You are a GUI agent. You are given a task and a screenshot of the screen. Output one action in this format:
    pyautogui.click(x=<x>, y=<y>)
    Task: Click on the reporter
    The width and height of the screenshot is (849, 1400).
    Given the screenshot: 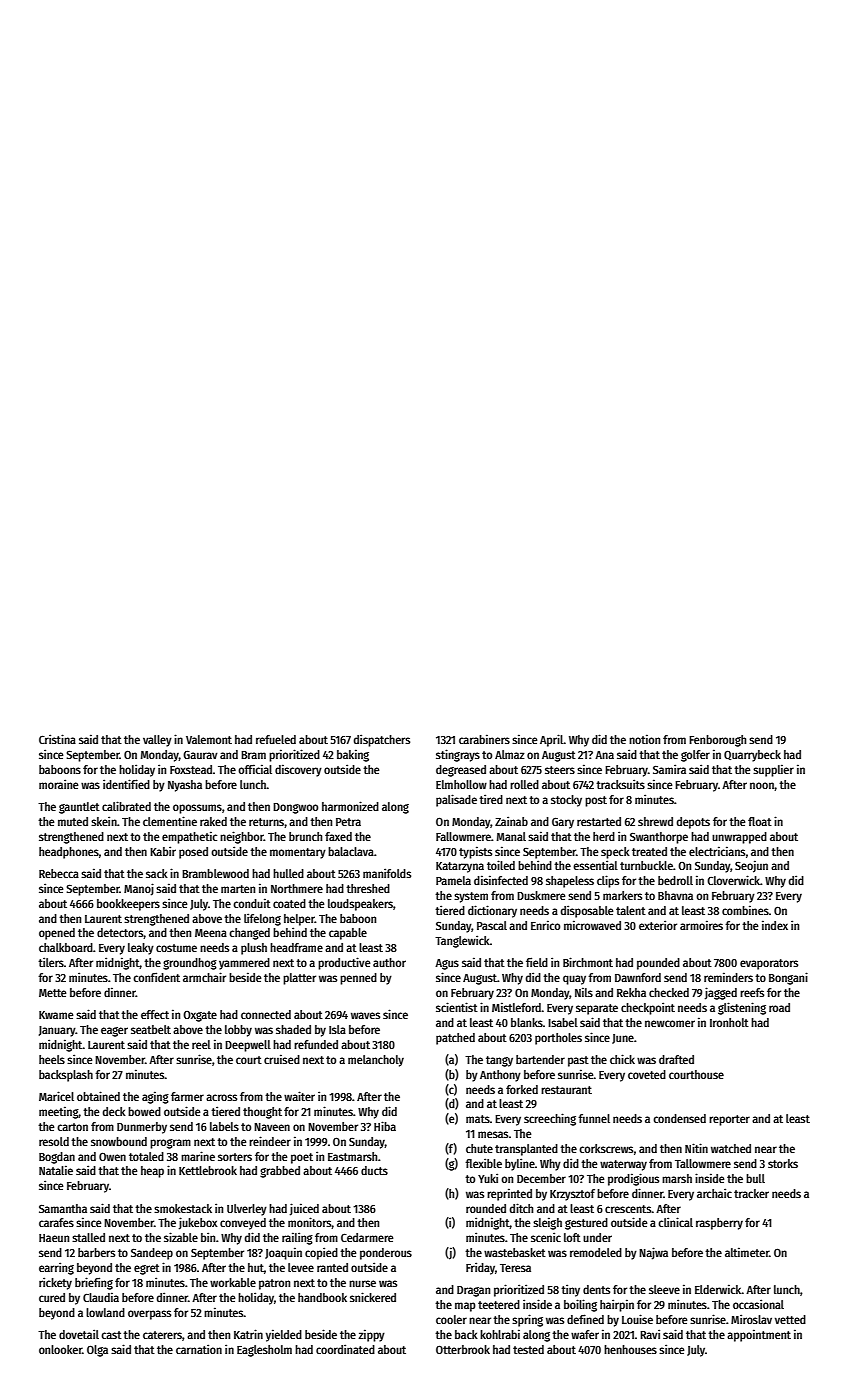 What is the action you would take?
    pyautogui.click(x=729, y=1120)
